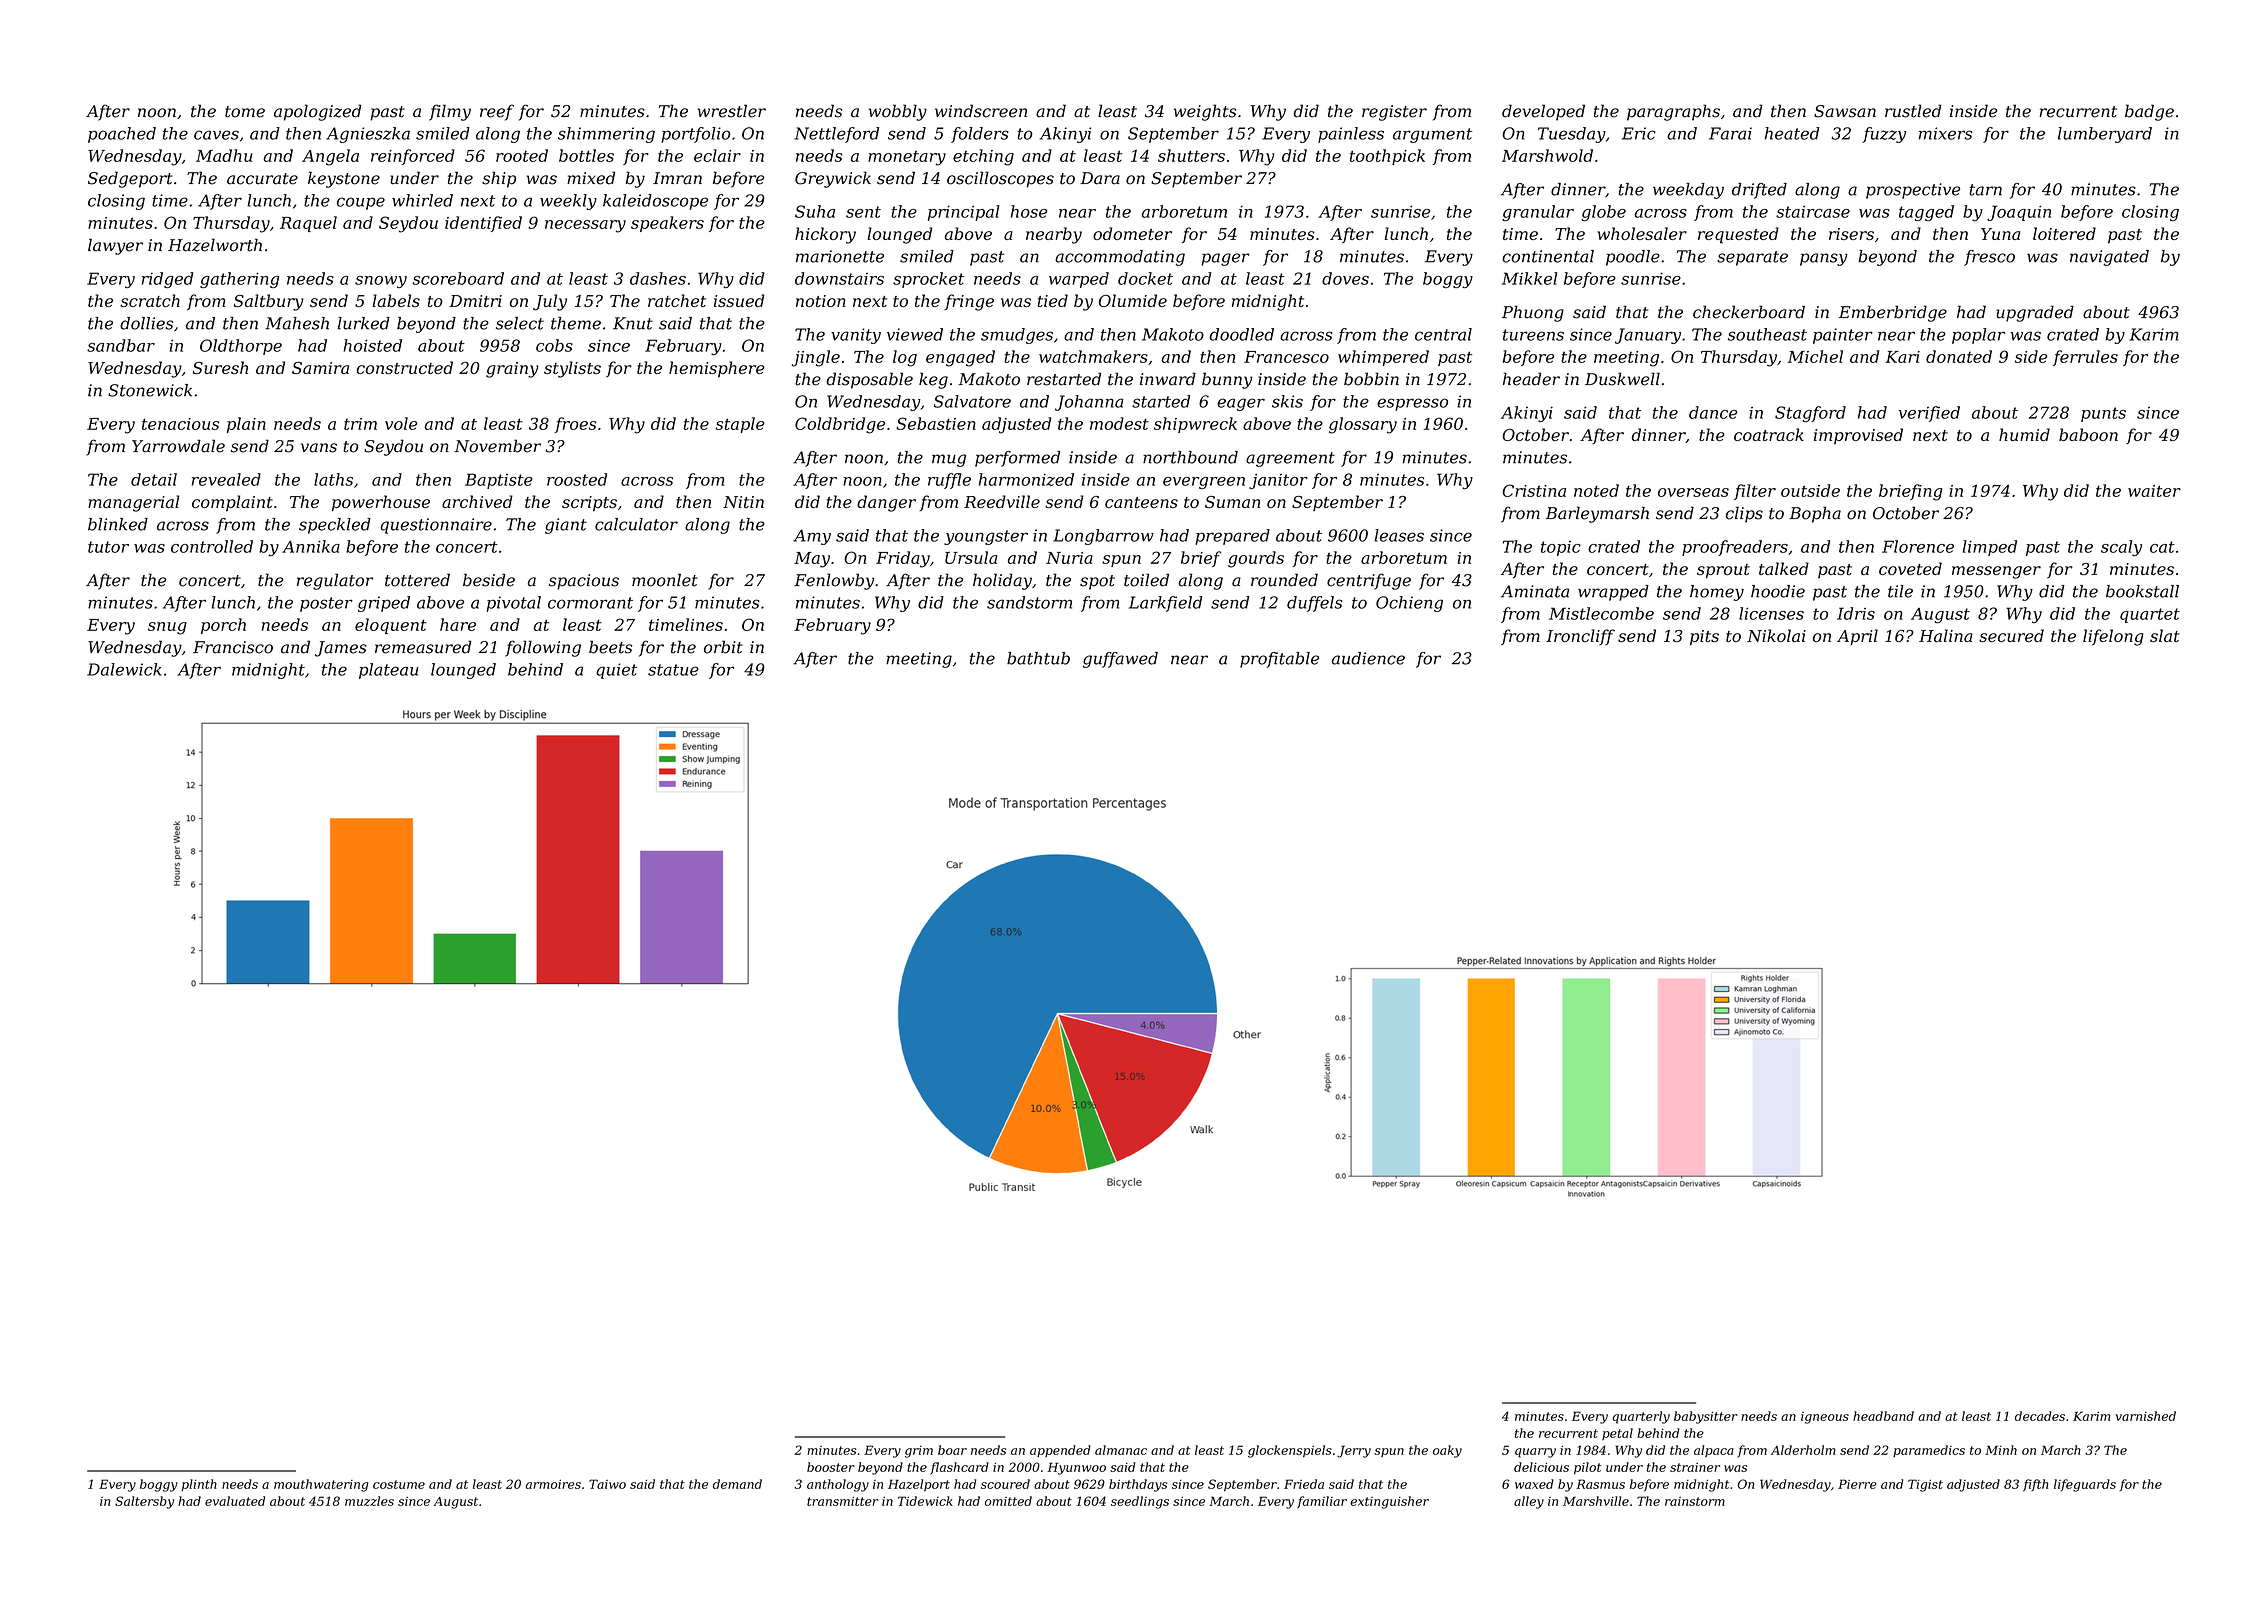 The width and height of the screenshot is (2267, 1603). I want to click on agreement, so click(1290, 459).
